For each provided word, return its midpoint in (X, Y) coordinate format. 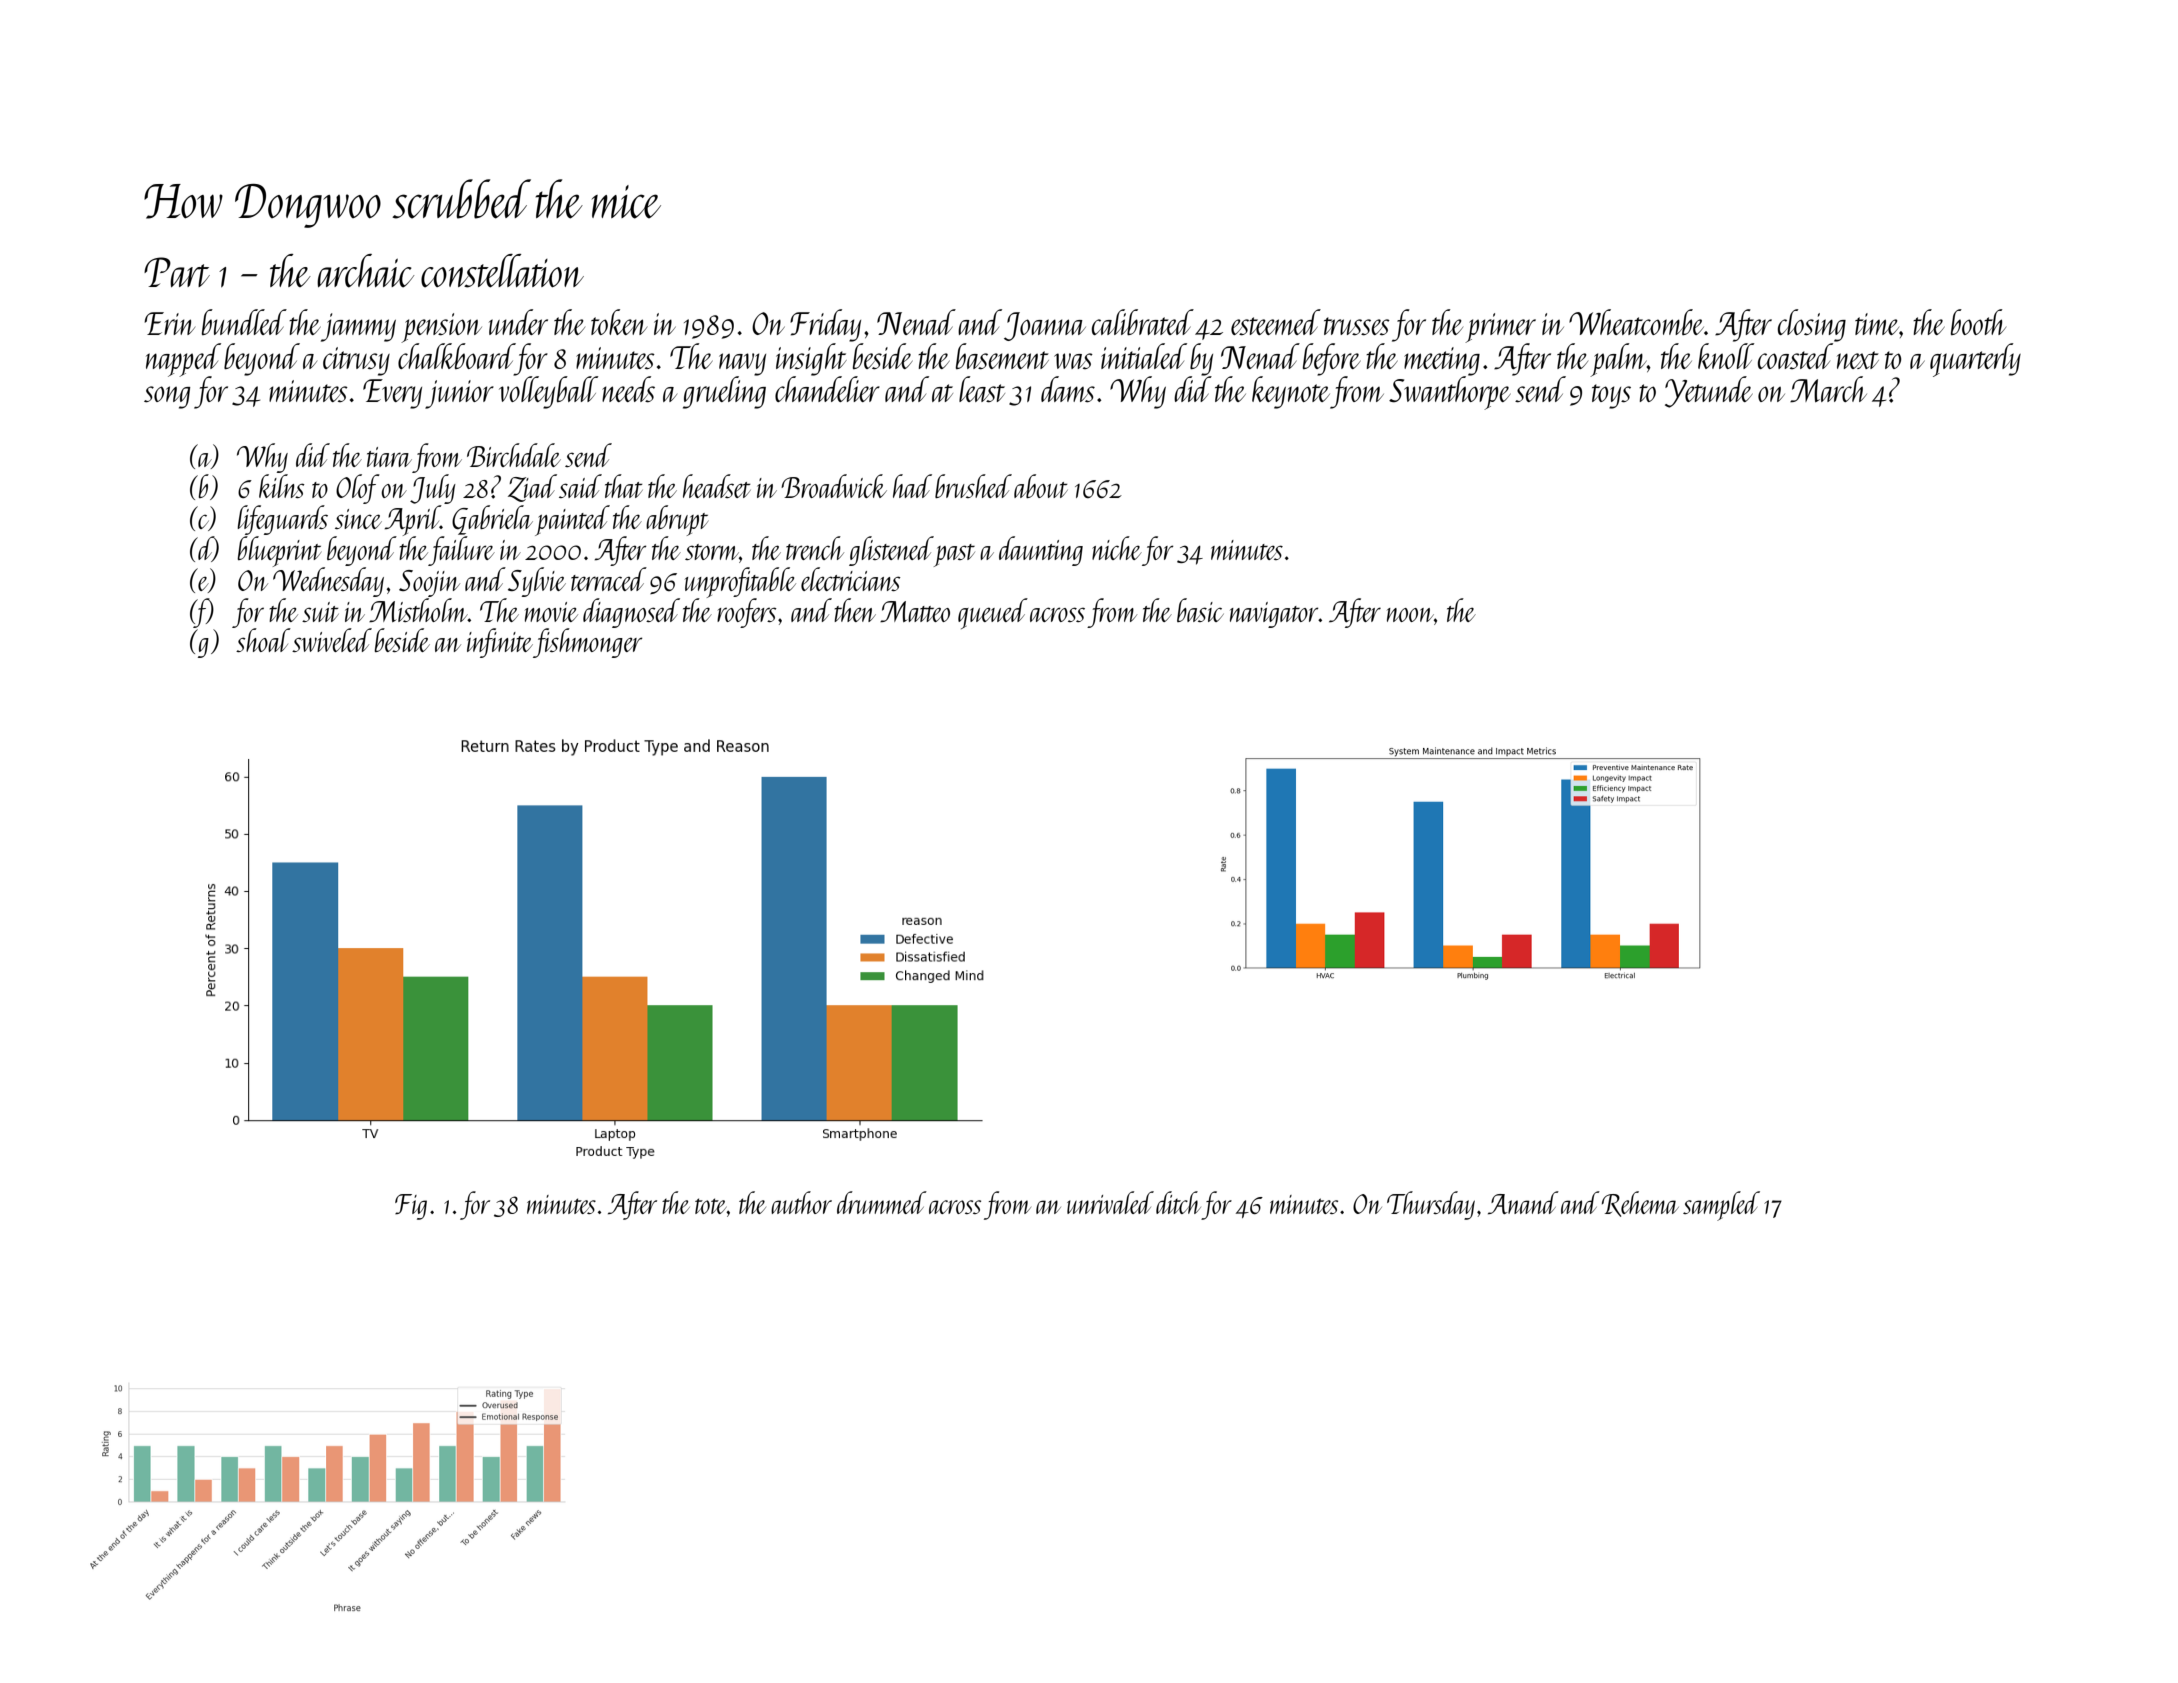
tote (711, 1206)
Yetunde (1709, 392)
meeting (1442, 361)
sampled (1721, 1206)
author (801, 1202)
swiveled (332, 640)
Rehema (1640, 1204)
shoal (263, 640)
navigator (1274, 615)
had (912, 486)
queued (993, 613)
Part (177, 272)
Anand (1523, 1202)
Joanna (1045, 326)
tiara (389, 457)
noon (1410, 615)
